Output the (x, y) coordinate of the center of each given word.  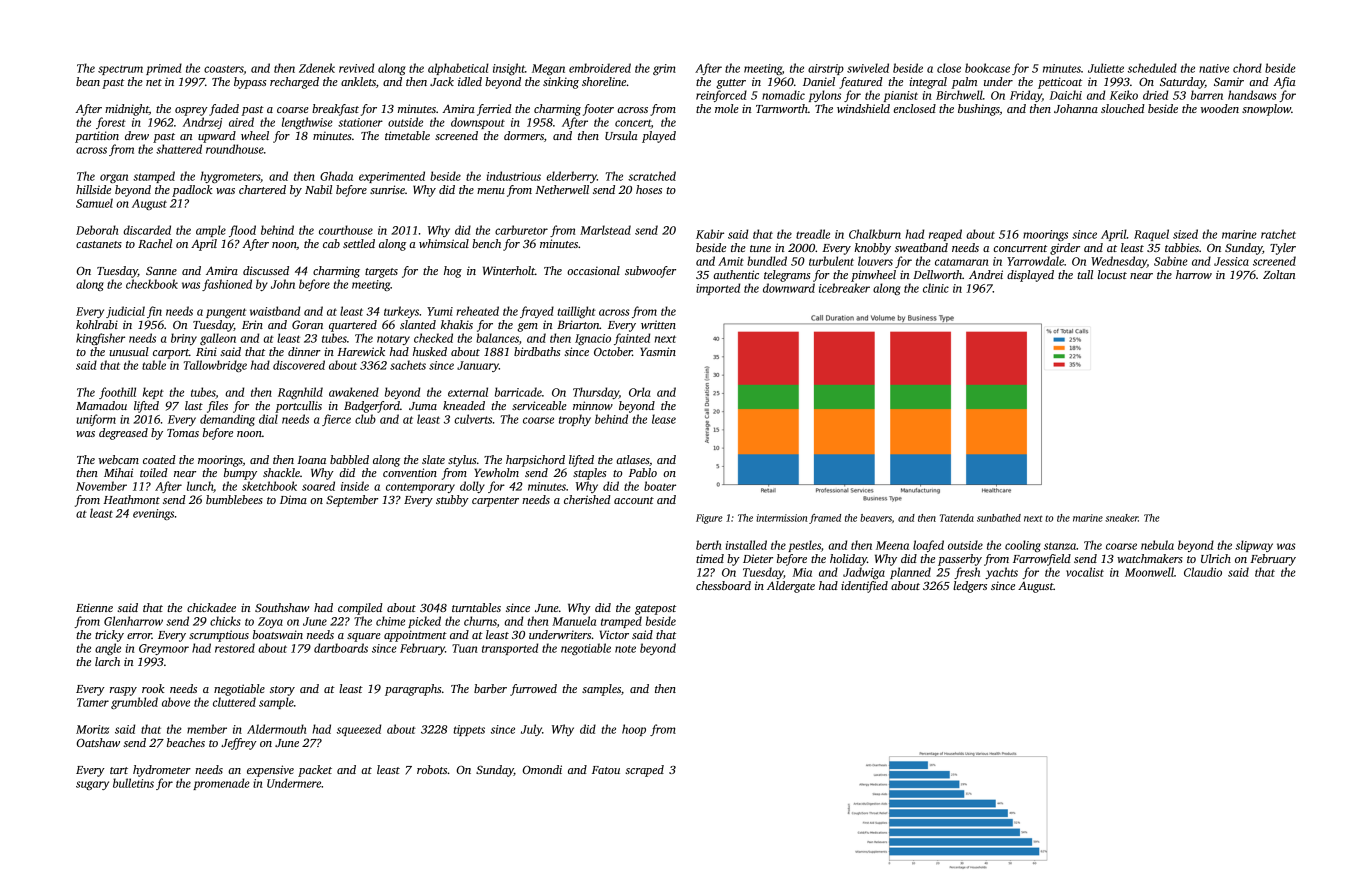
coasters (224, 70)
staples (590, 474)
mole (727, 108)
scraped (644, 771)
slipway (1254, 546)
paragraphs (413, 690)
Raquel (1151, 235)
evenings (153, 514)
